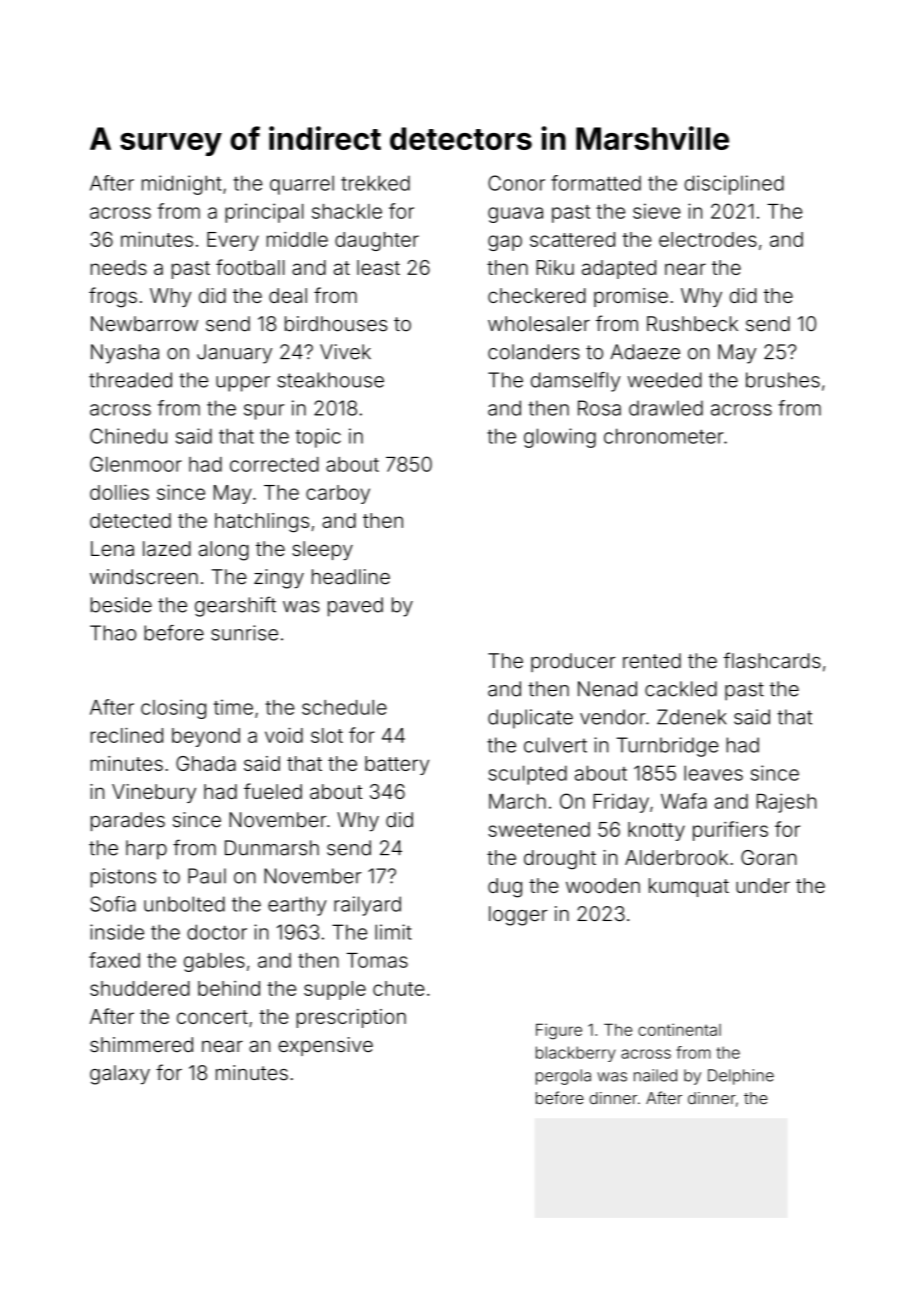 This document has height=1311, width=924. Describe the element at coordinates (527, 775) in the document. I see `sculpted` at that location.
